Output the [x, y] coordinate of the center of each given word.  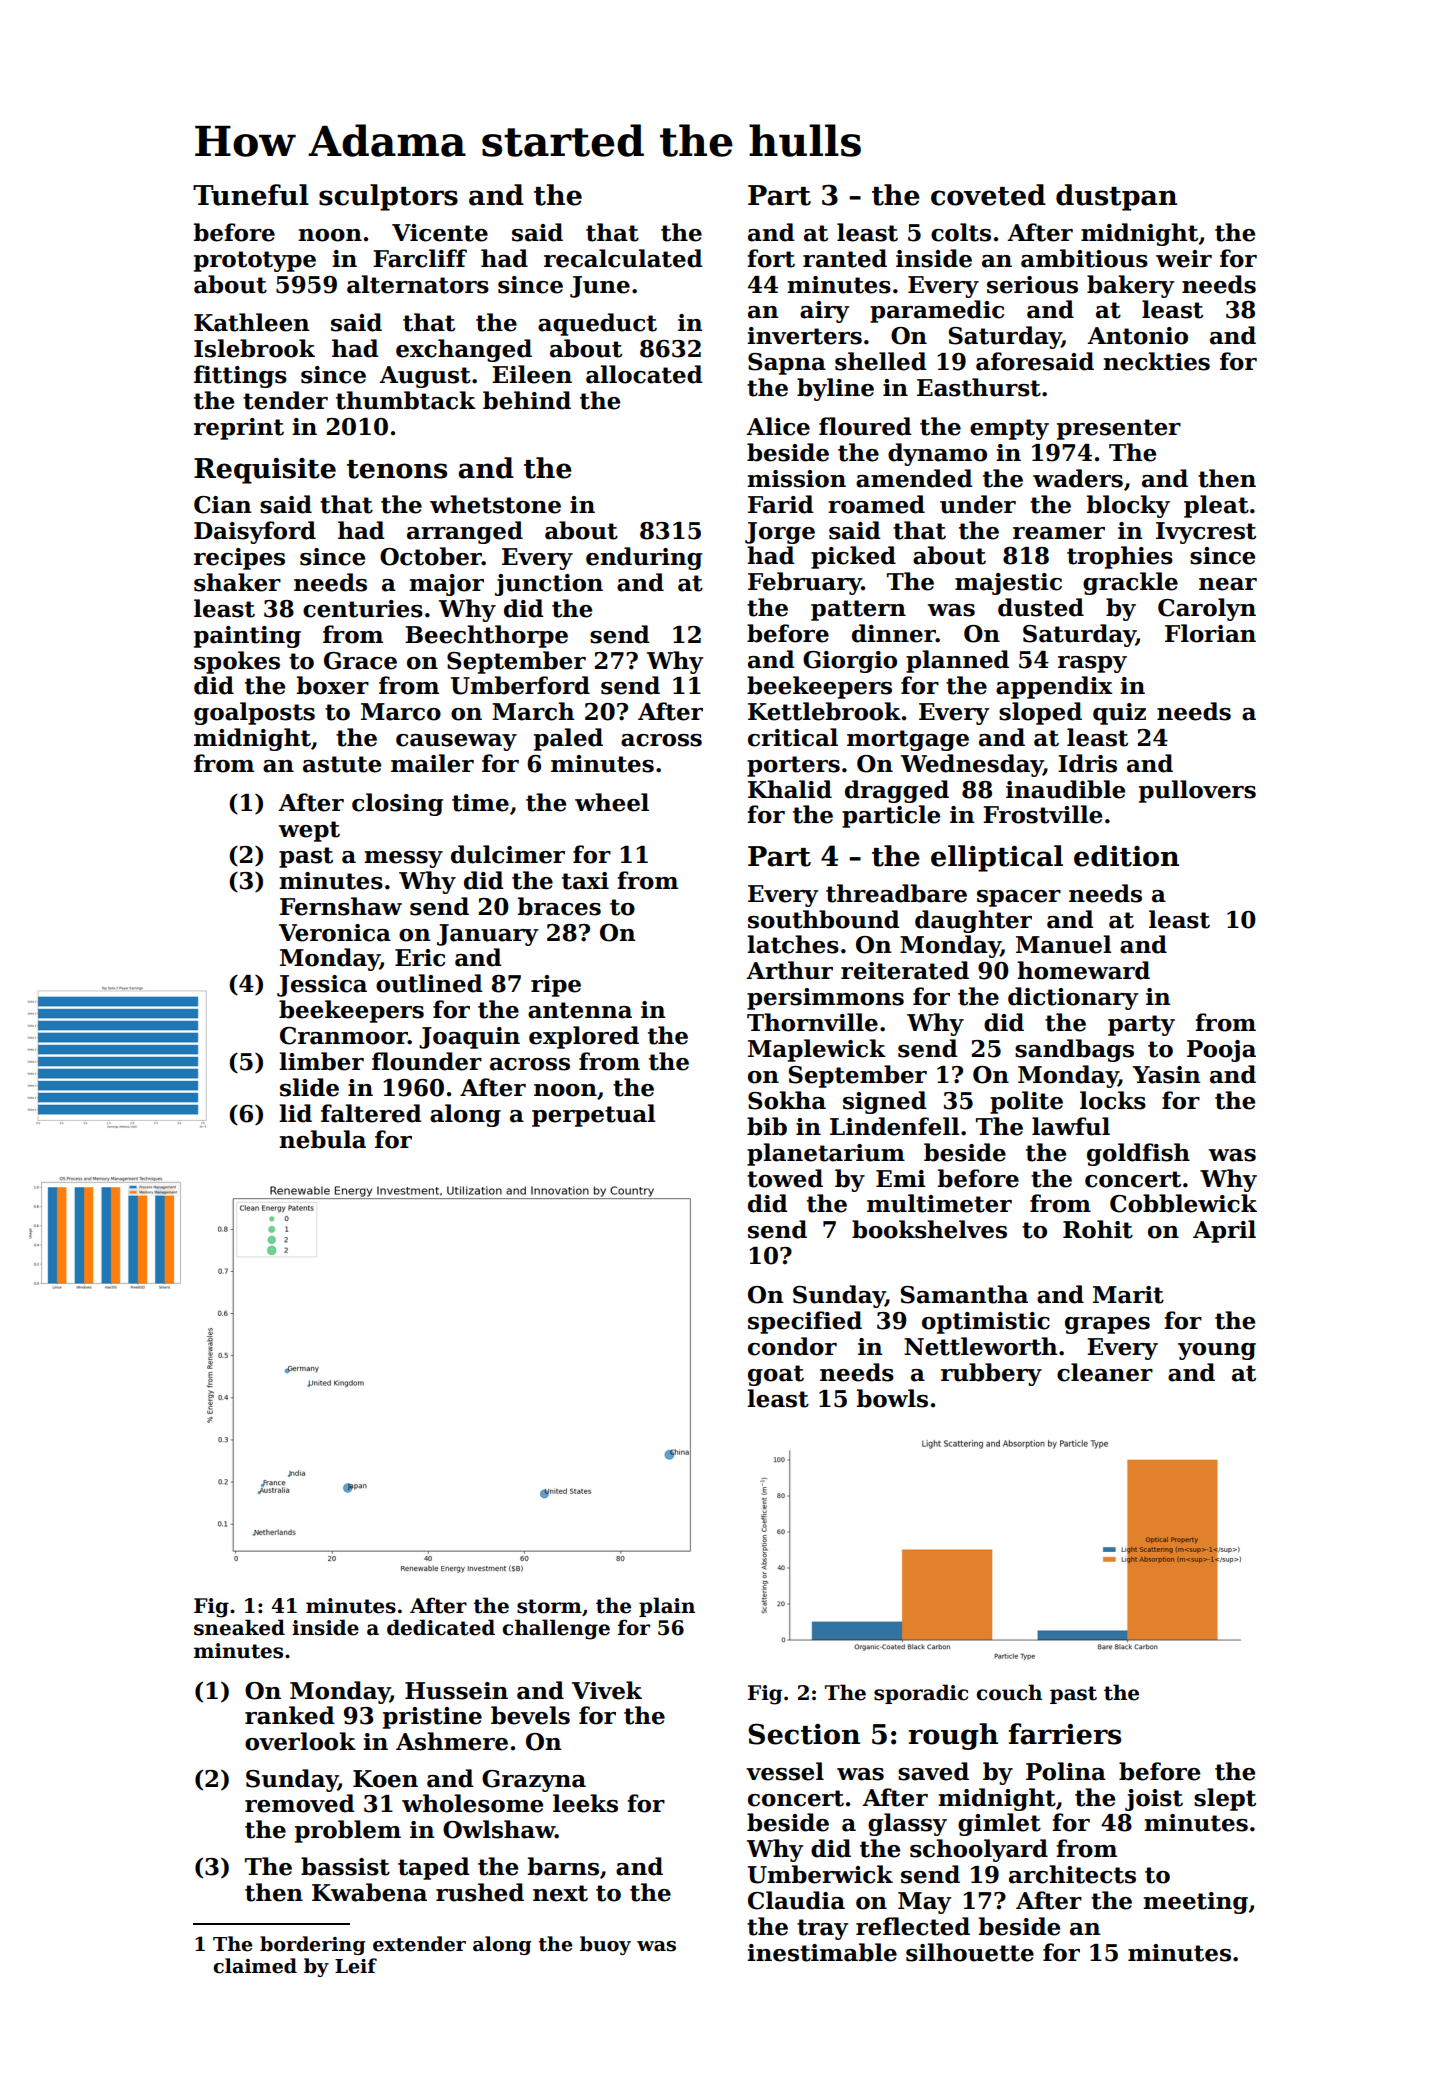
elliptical [997, 858]
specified [805, 1322]
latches [793, 944]
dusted [1041, 607]
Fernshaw [341, 906]
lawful [1071, 1126]
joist [1154, 1800]
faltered [371, 1113]
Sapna [787, 364]
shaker [237, 582]
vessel [785, 1771]
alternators [418, 284]
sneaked [239, 1627]
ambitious [1084, 258]
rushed [480, 1892]
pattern [858, 610]
